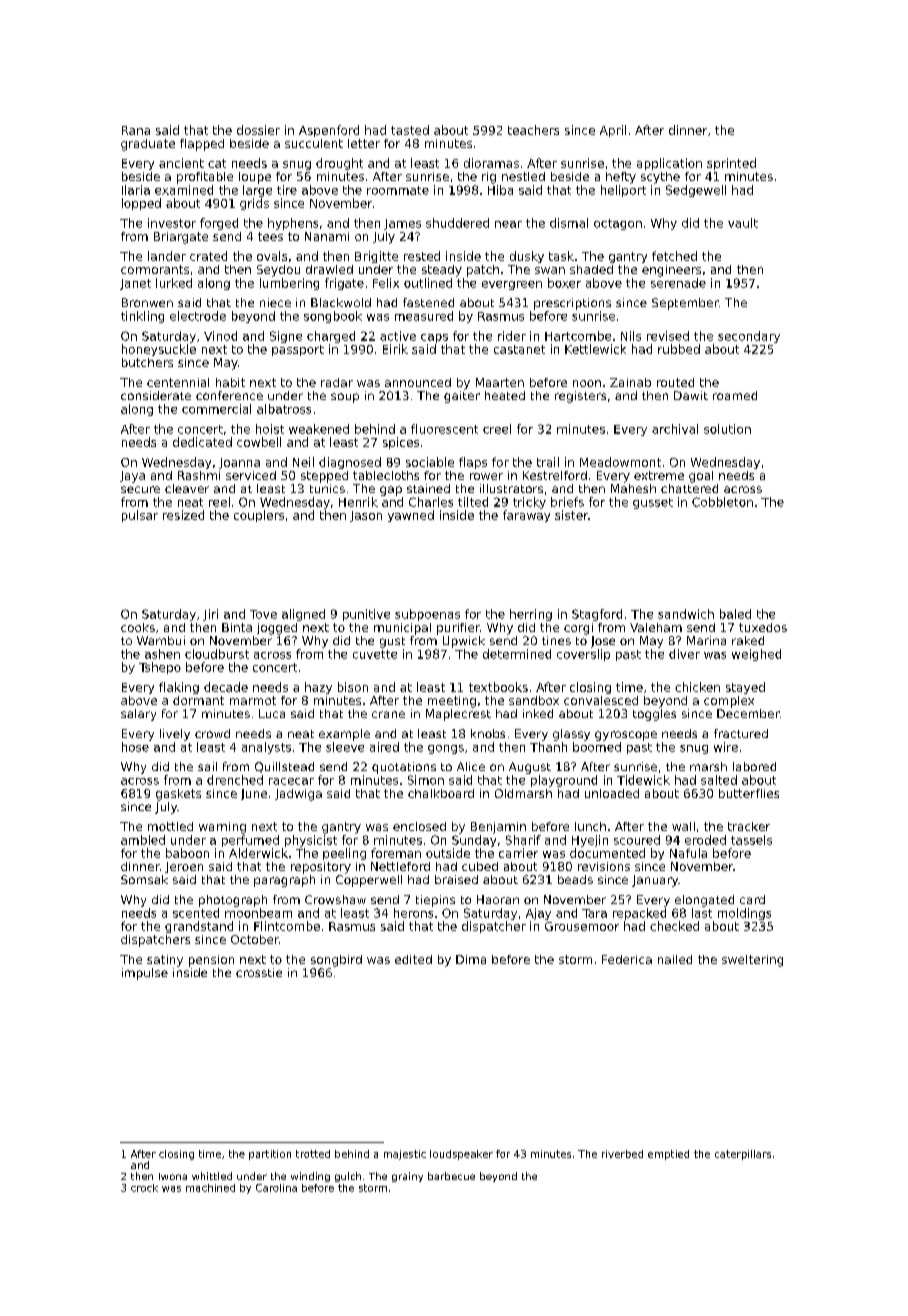  What do you see at coordinates (348, 1177) in the screenshot?
I see `gulch` at bounding box center [348, 1177].
